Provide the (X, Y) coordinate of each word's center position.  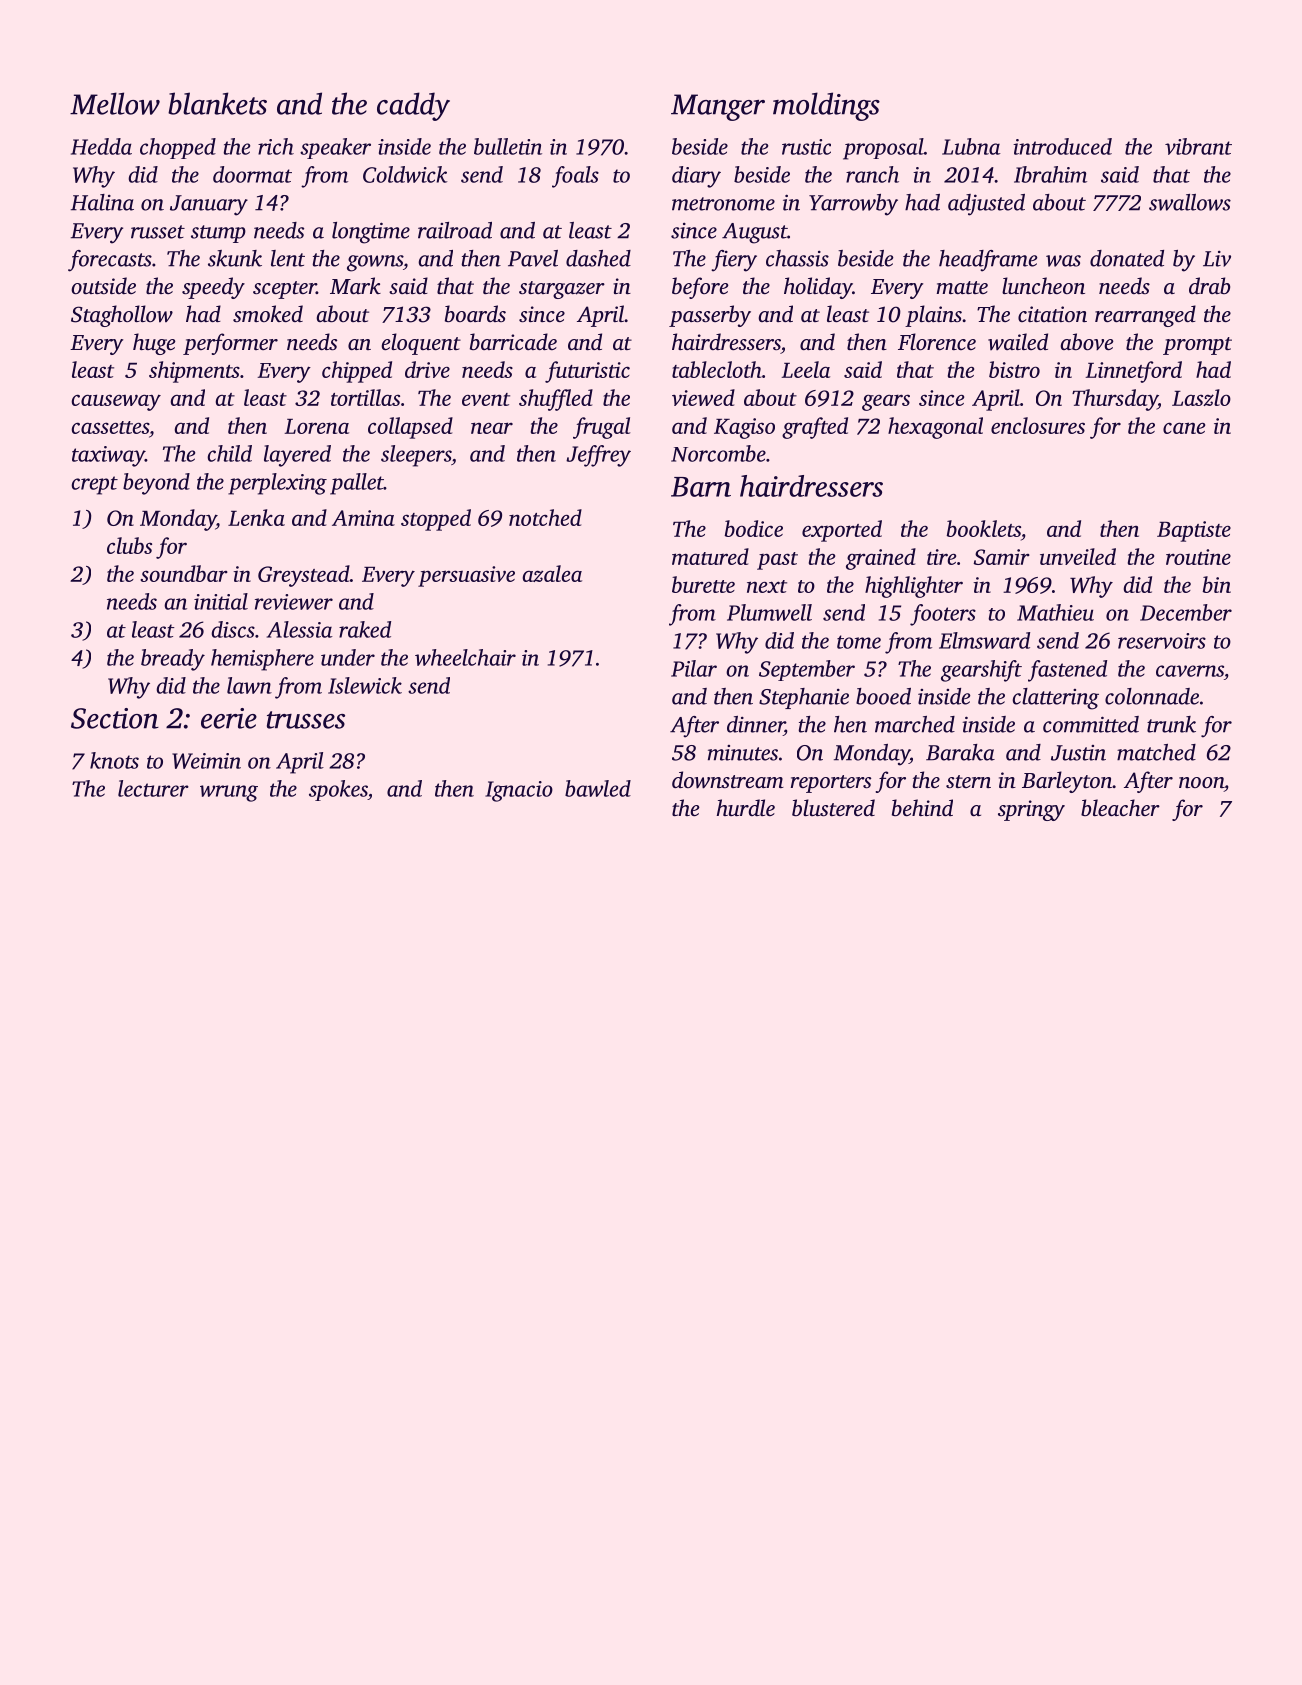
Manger (718, 107)
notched (545, 517)
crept (94, 485)
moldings (826, 106)
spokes (338, 790)
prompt (1197, 346)
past (777, 561)
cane (1184, 428)
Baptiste (1194, 531)
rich (276, 146)
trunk (1171, 724)
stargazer (562, 290)
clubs (129, 545)
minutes (743, 753)
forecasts (110, 261)
